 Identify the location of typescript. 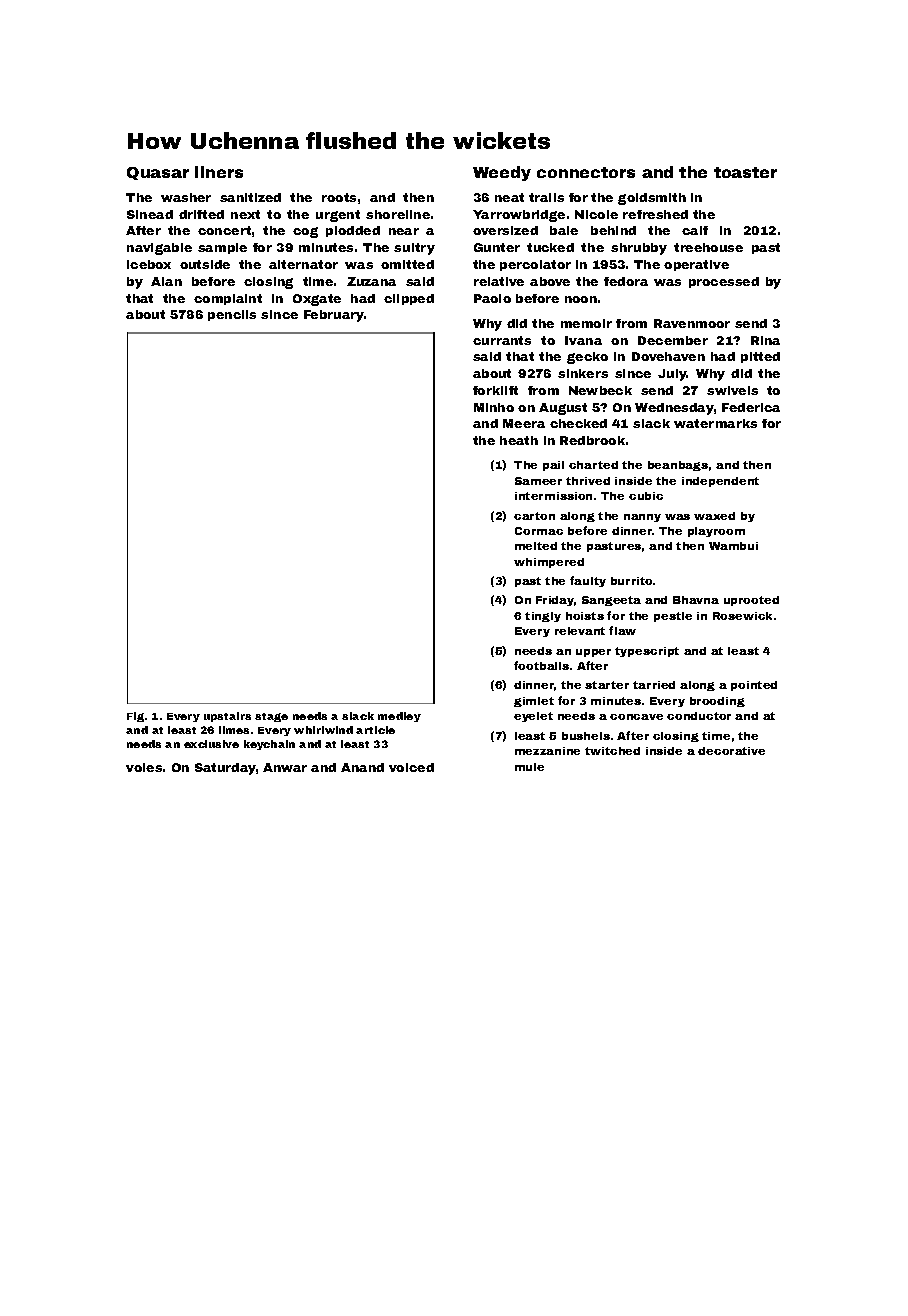
(647, 652).
